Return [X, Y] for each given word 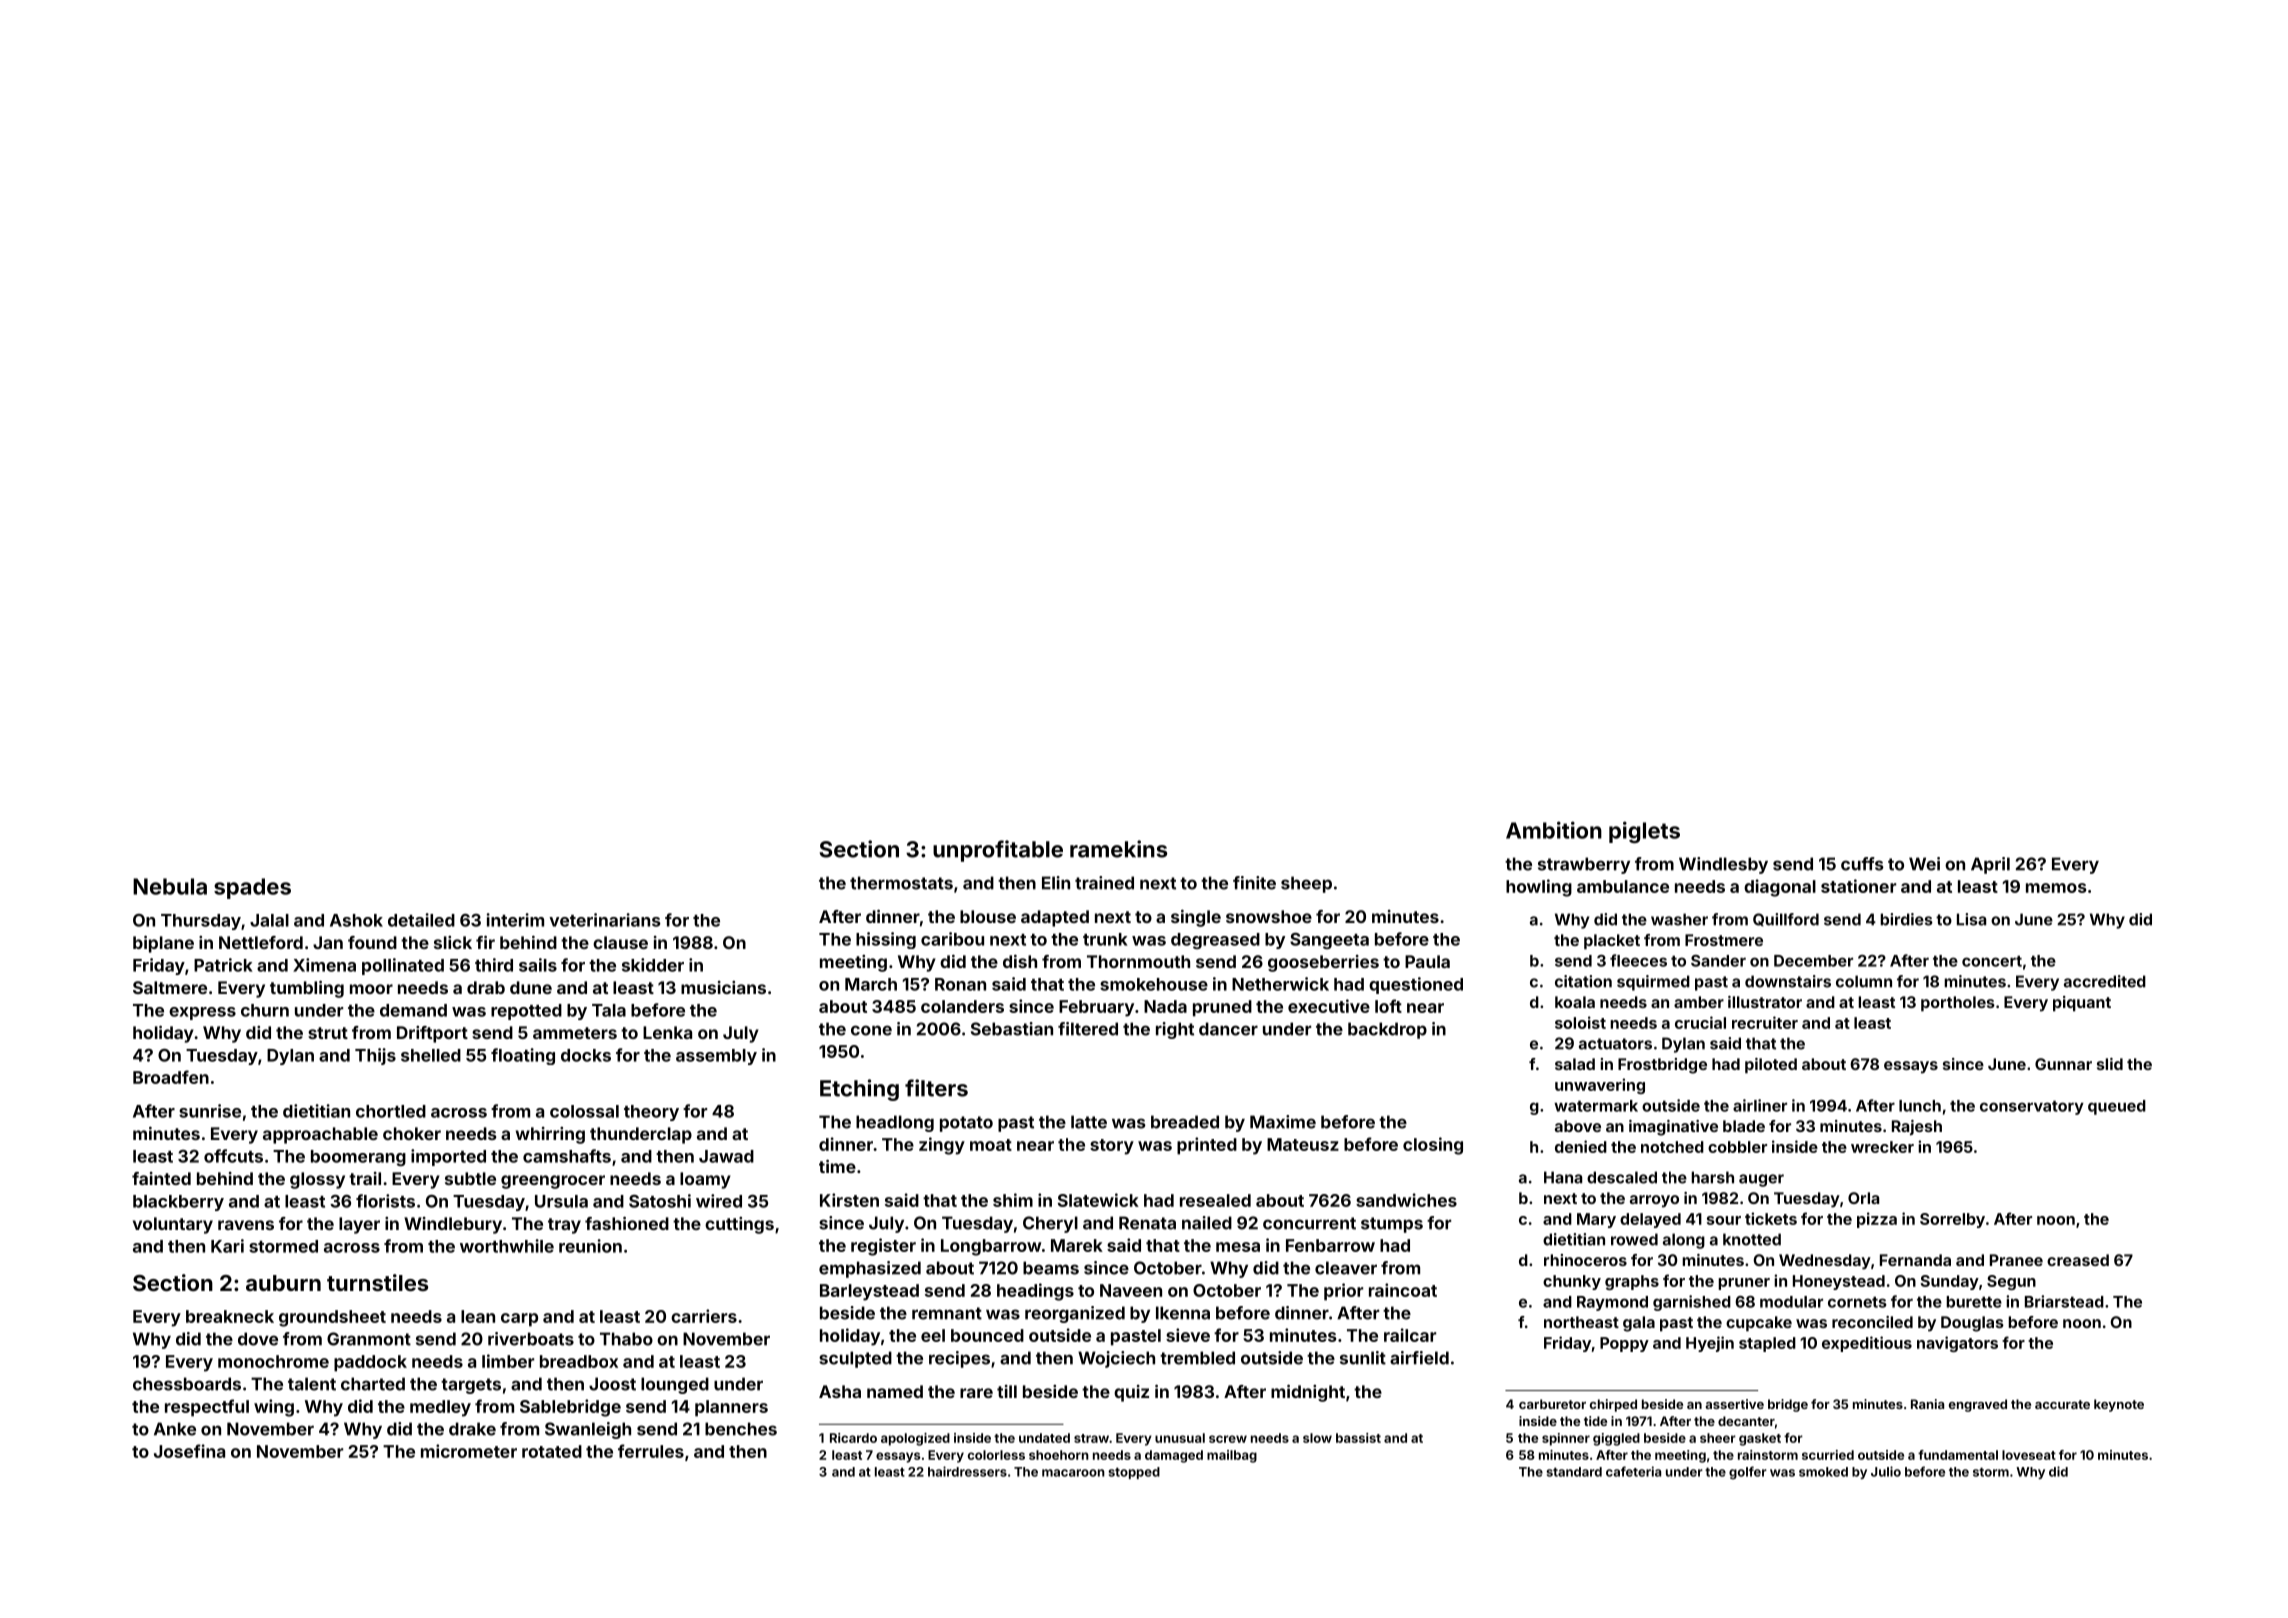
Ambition [1554, 830]
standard [1574, 1472]
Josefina [189, 1451]
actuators [1615, 1044]
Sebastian [1012, 1029]
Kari [227, 1246]
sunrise [210, 1111]
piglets [1644, 832]
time [837, 1166]
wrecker [1882, 1147]
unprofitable [998, 851]
